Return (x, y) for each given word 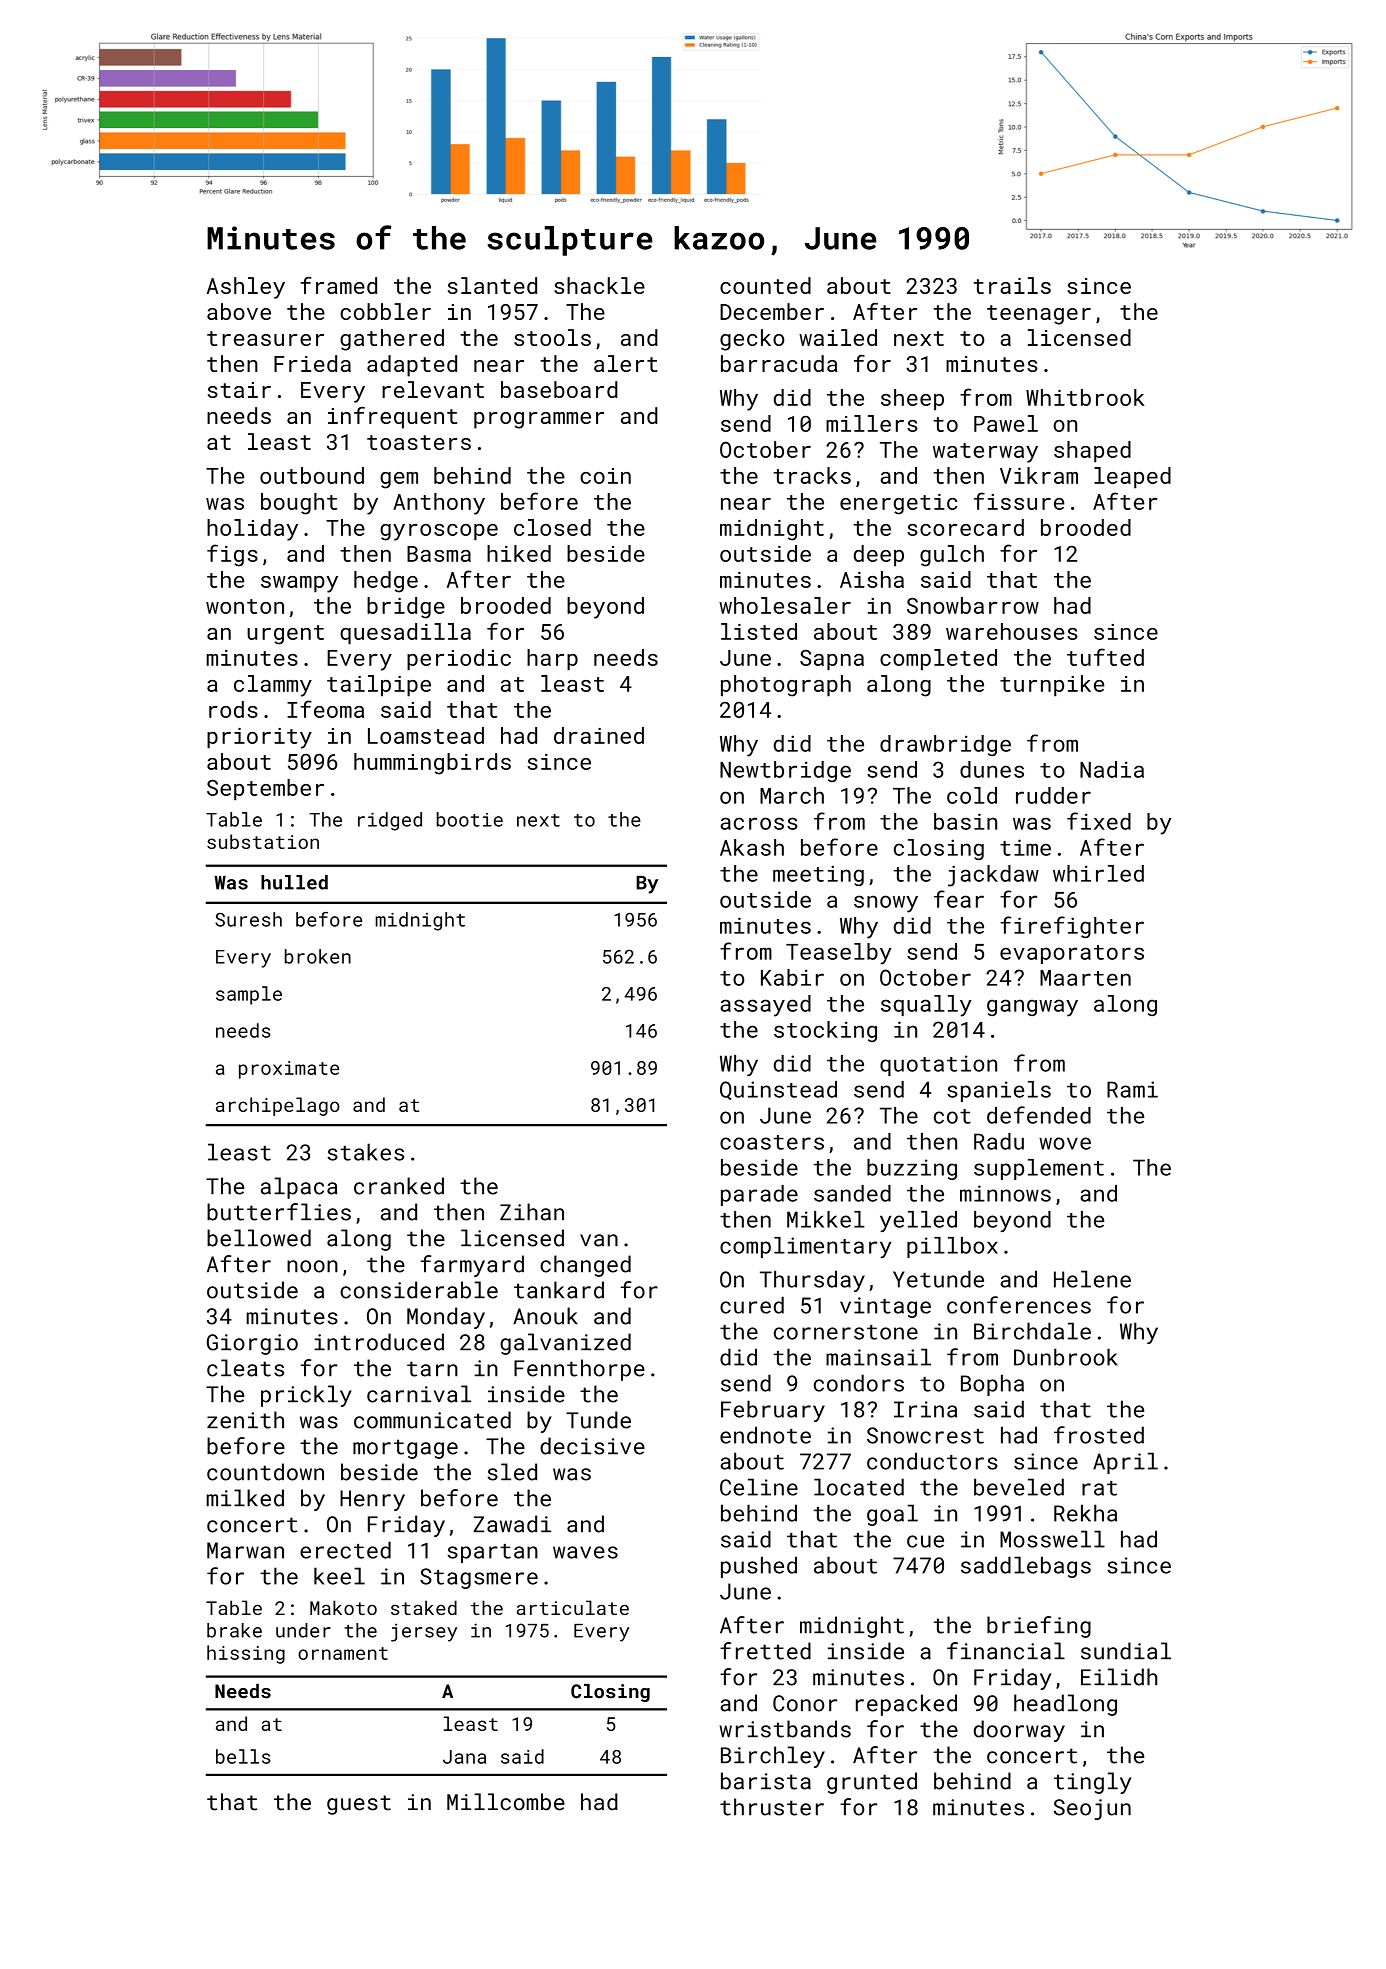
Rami (1132, 1089)
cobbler (385, 311)
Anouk (545, 1316)
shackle (599, 285)
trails (1012, 285)
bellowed (259, 1238)
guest (359, 1805)
